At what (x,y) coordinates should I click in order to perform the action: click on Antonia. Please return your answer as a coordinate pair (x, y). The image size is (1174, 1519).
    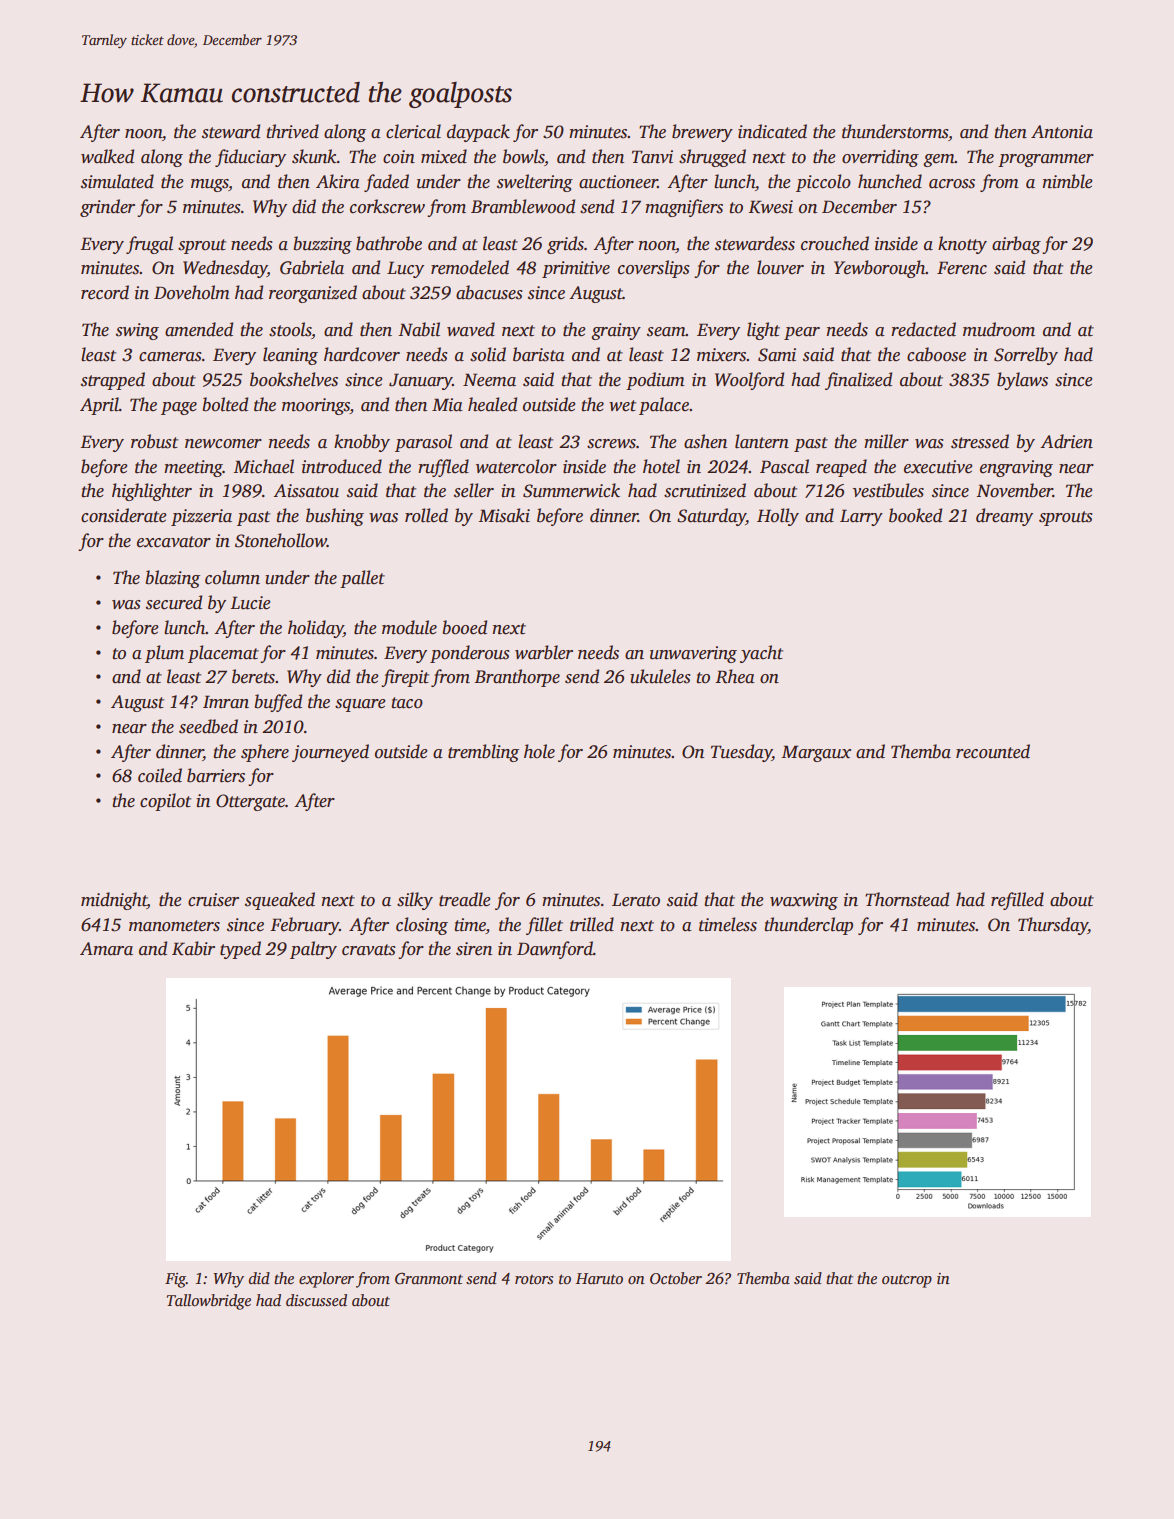
    Looking at the image, I should click on (1062, 132).
